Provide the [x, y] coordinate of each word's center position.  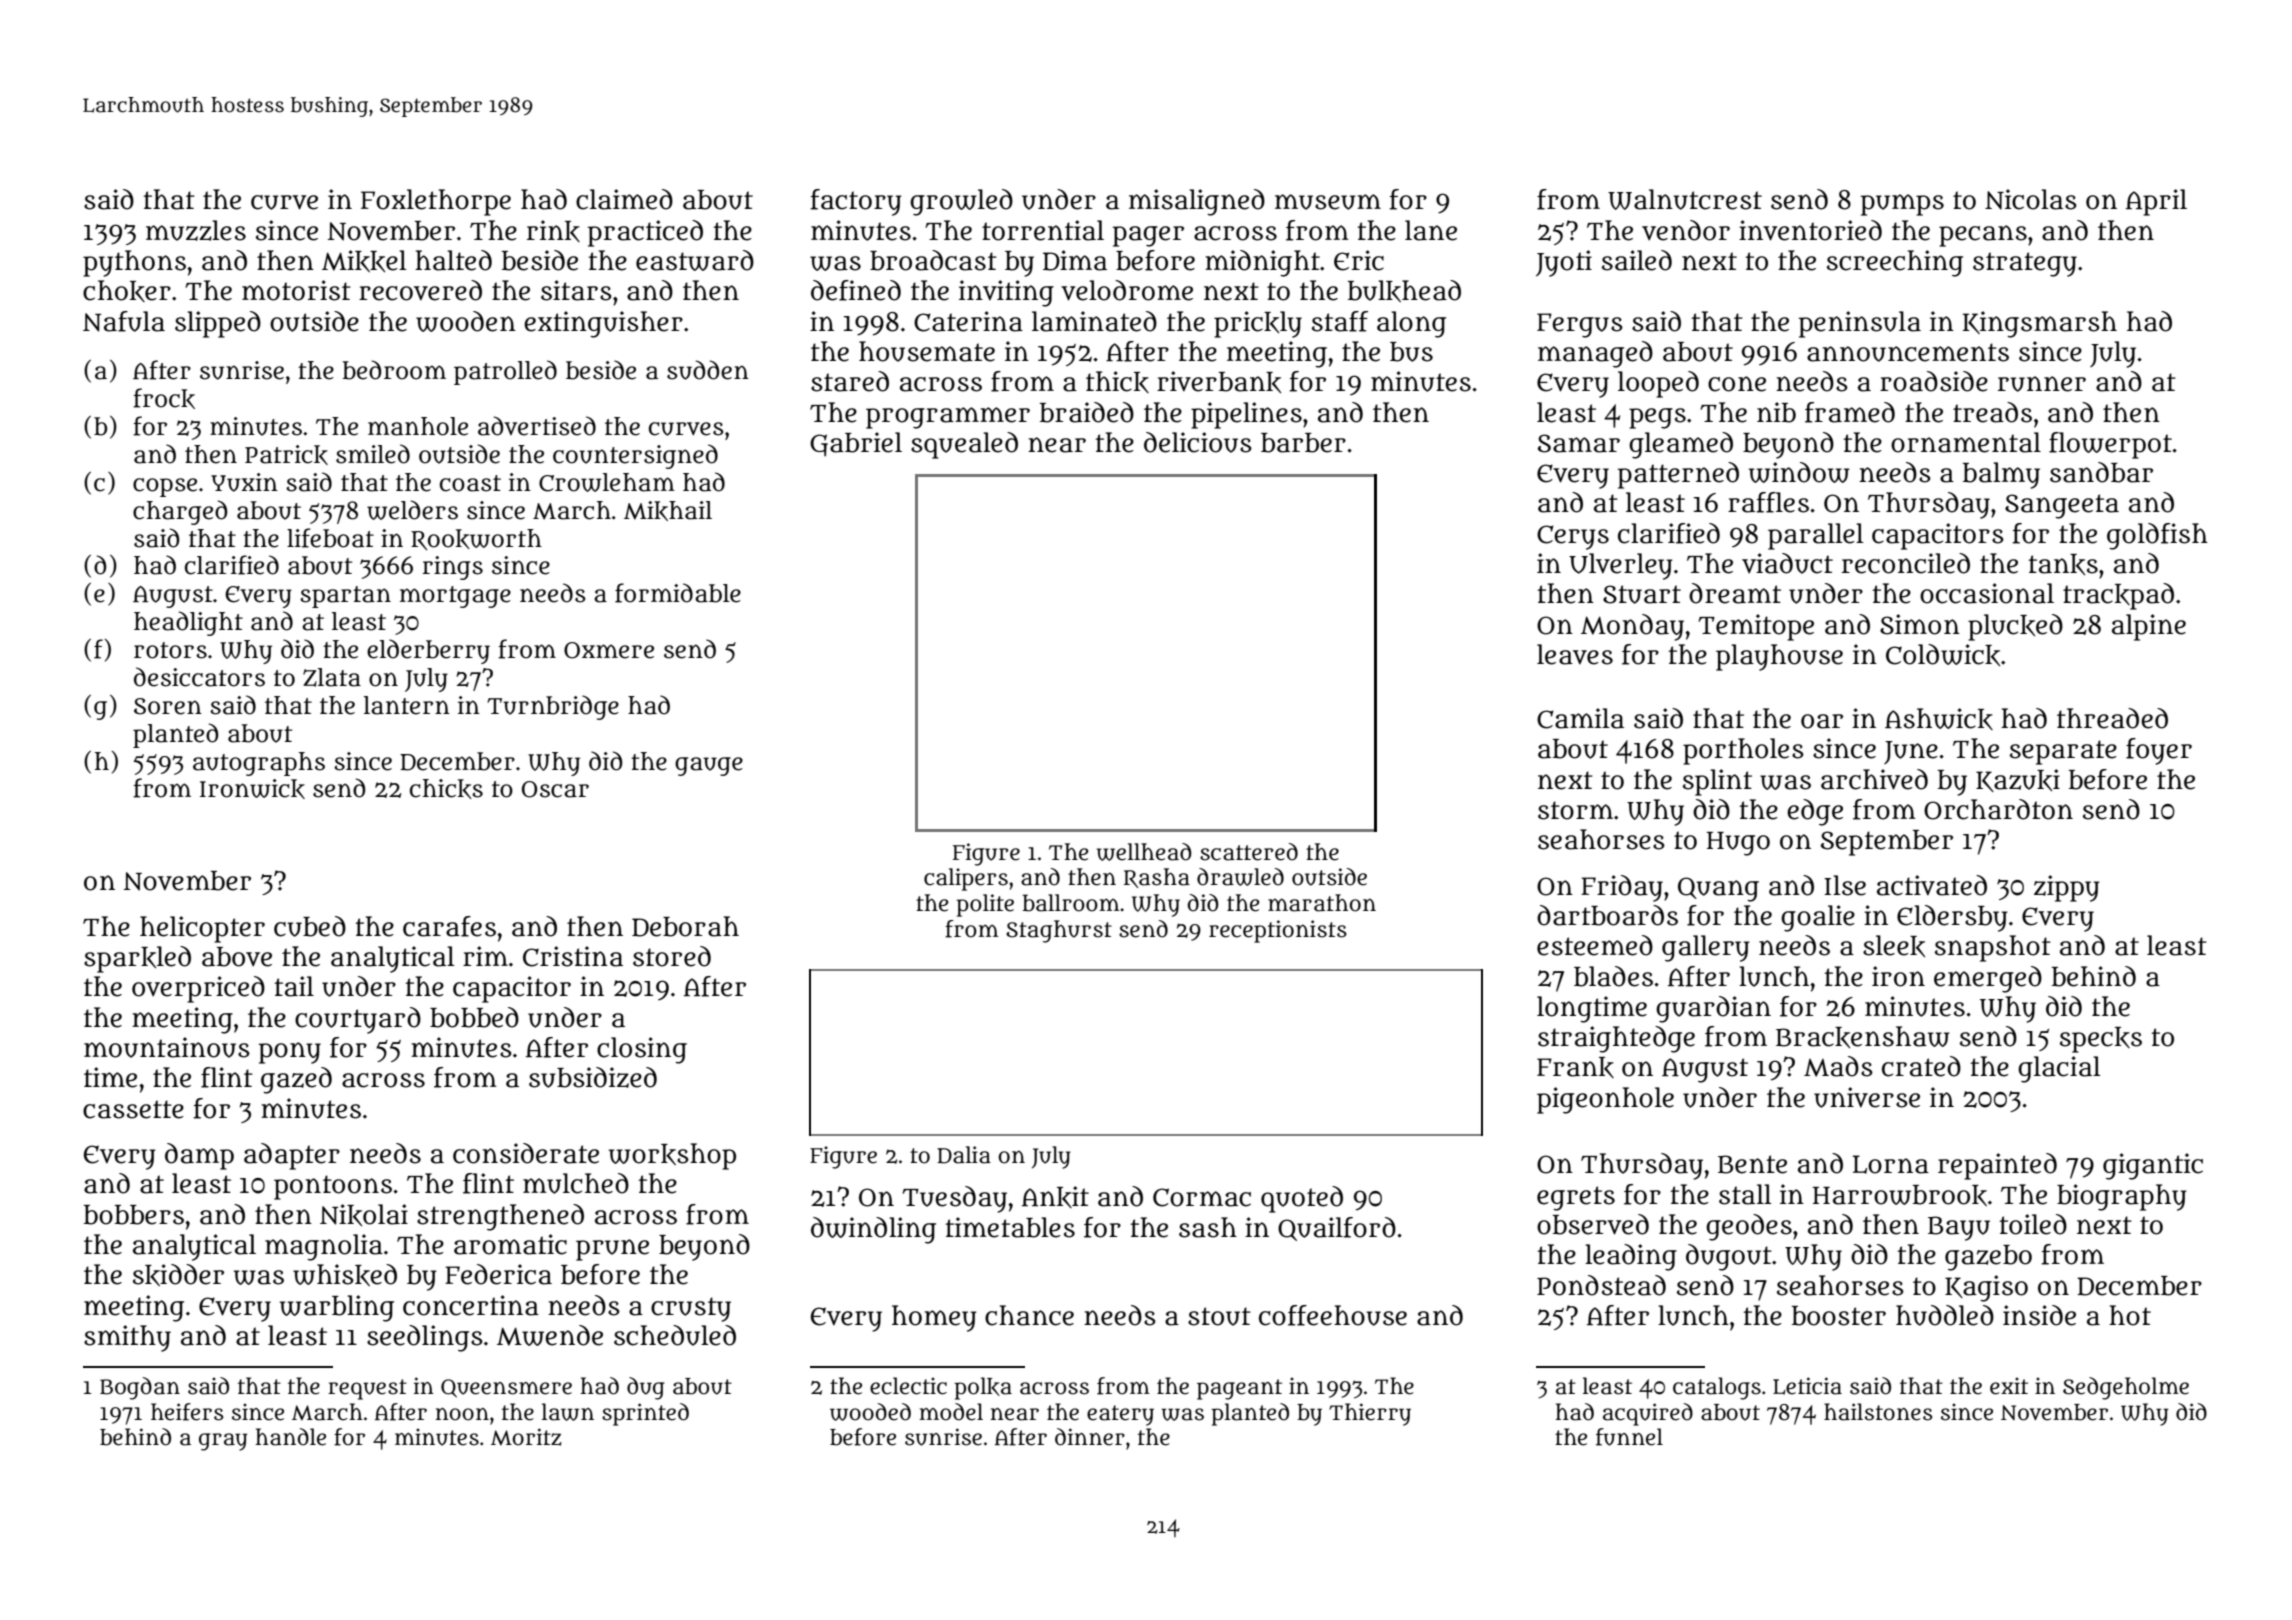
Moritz [526, 1437]
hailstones [1878, 1412]
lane [1431, 230]
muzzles [196, 230]
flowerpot [2110, 445]
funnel [1629, 1437]
